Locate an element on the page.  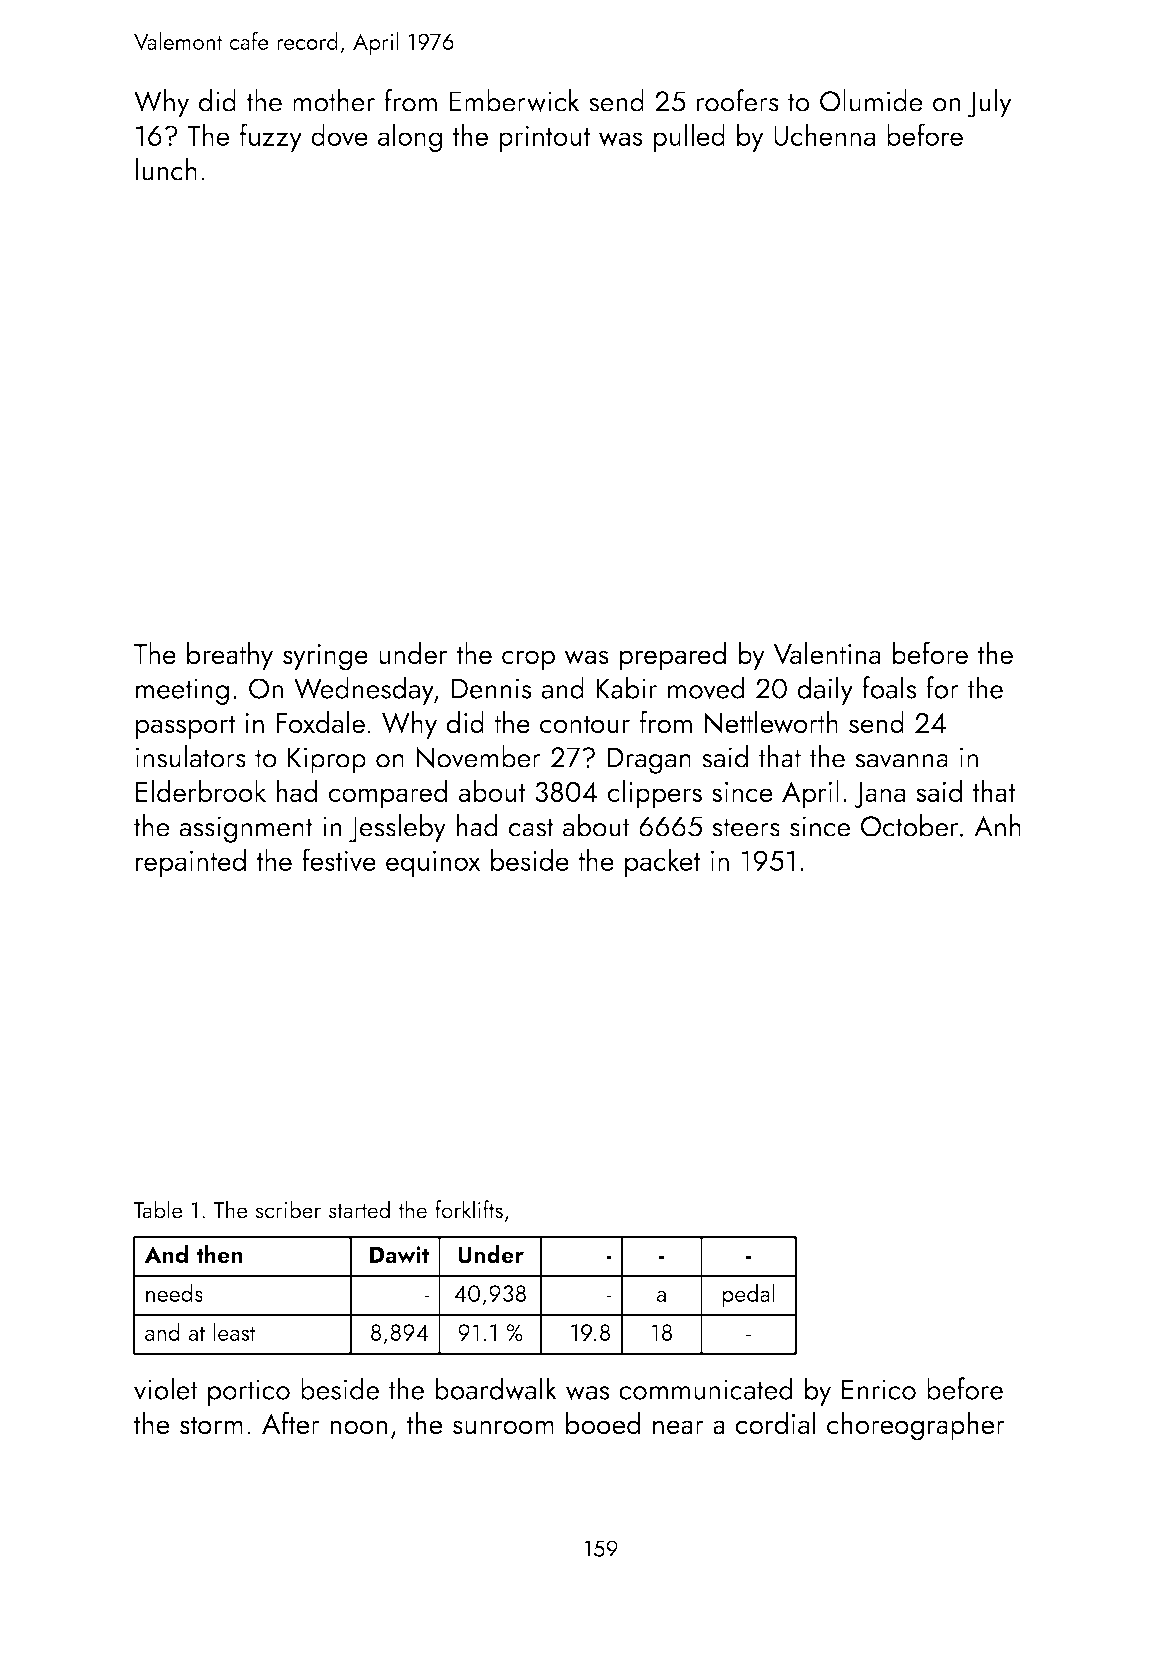
Uchenna is located at coordinates (824, 134).
